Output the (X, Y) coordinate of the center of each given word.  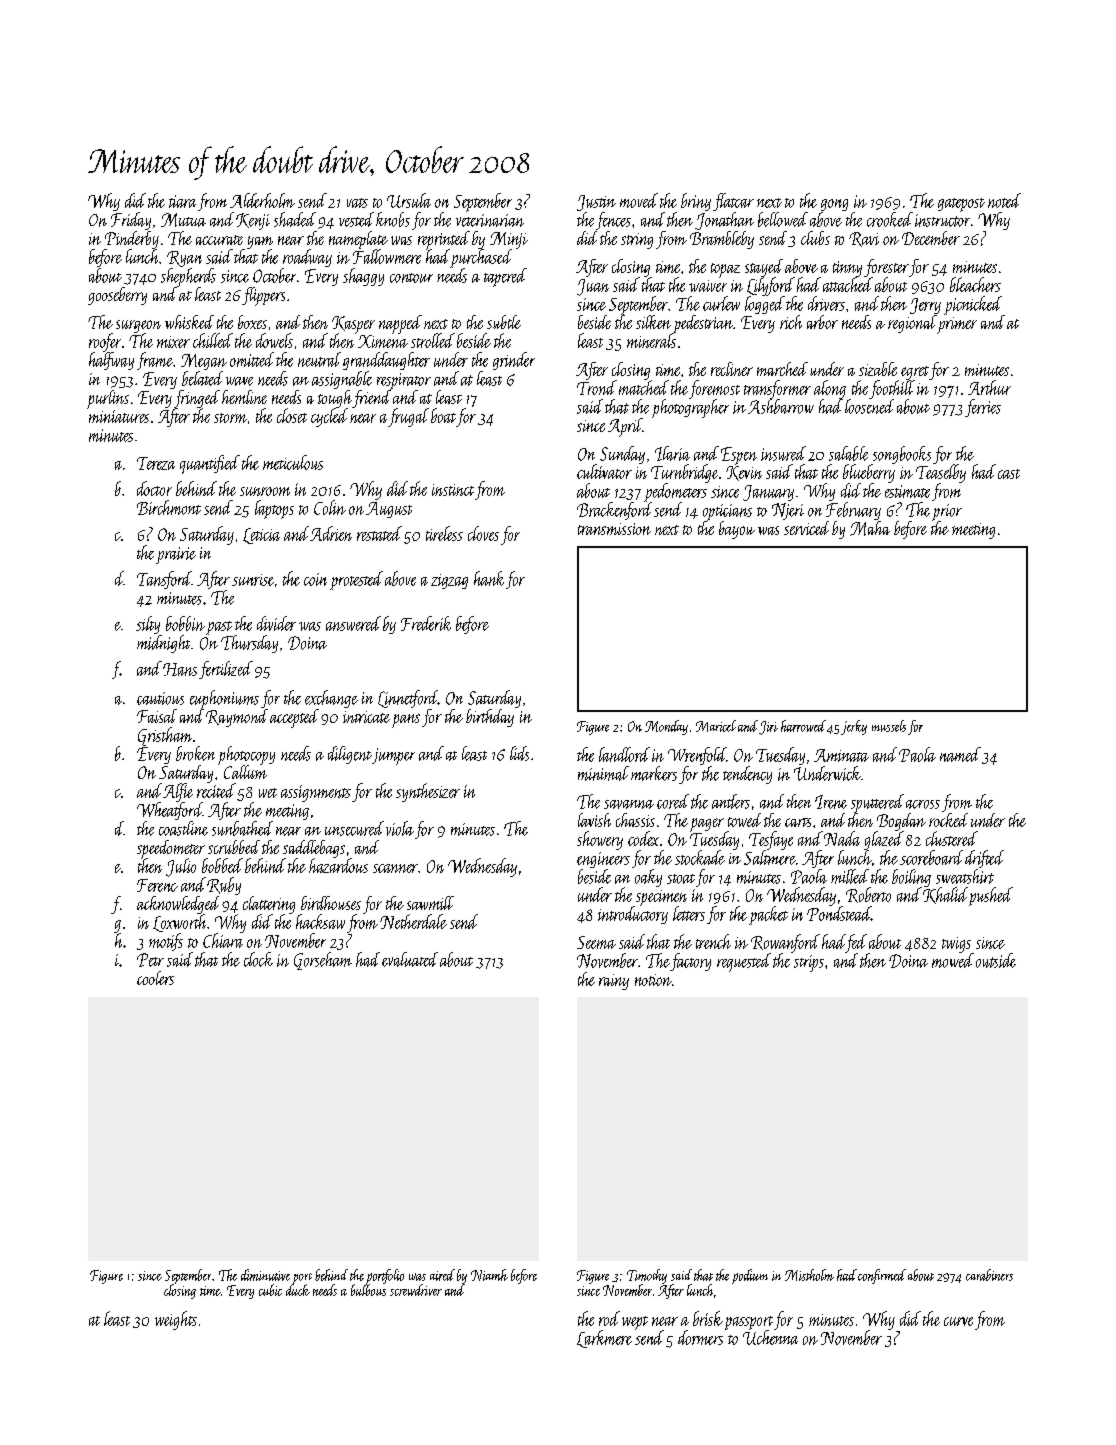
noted (1004, 200)
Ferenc (157, 885)
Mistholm (809, 1275)
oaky (648, 878)
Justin (596, 203)
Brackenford (614, 511)
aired (442, 1275)
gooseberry (117, 296)
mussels (889, 726)
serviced (806, 528)
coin (315, 579)
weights (176, 1320)
